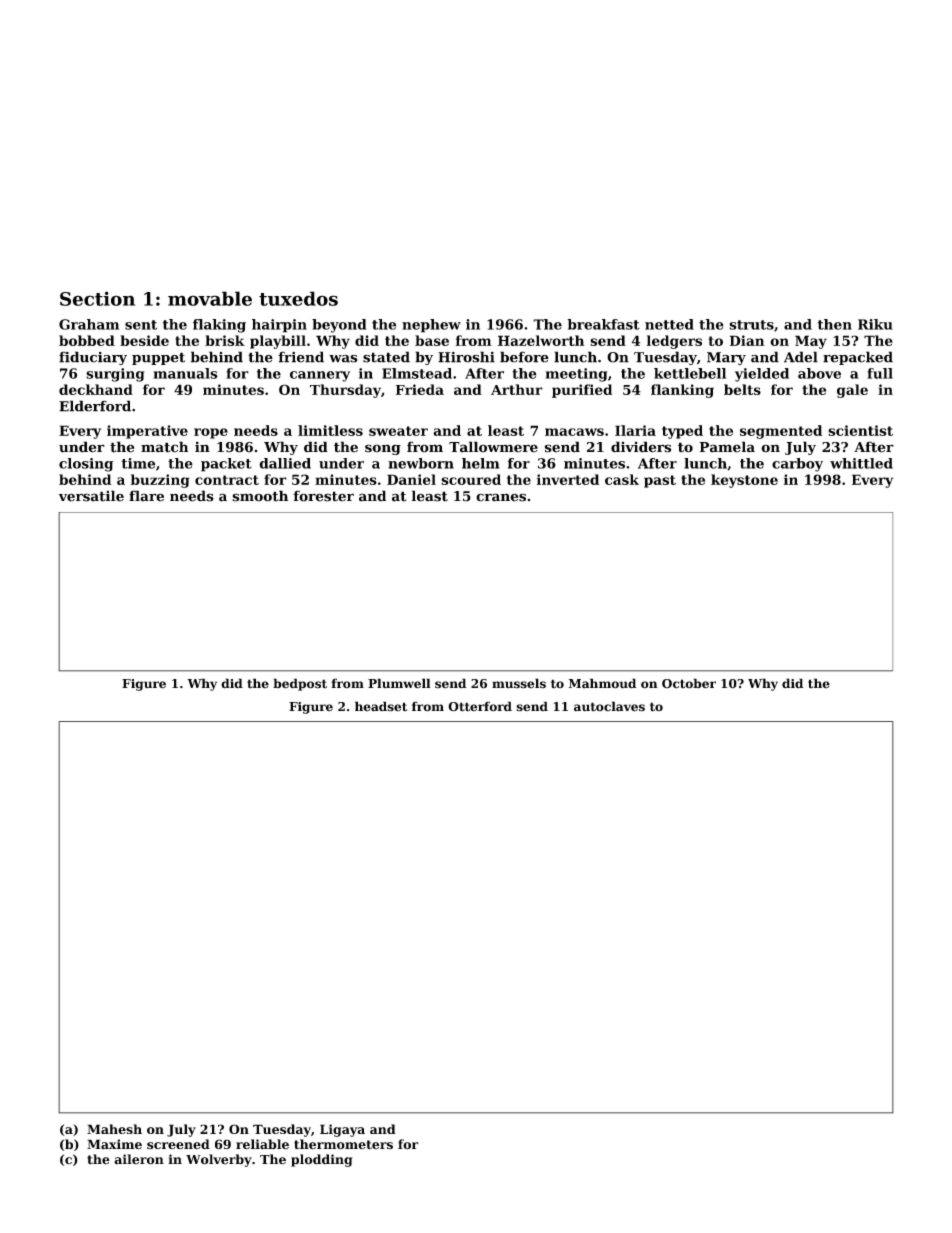 The width and height of the page is (952, 1233). Describe the element at coordinates (660, 481) in the page. I see `past` at that location.
